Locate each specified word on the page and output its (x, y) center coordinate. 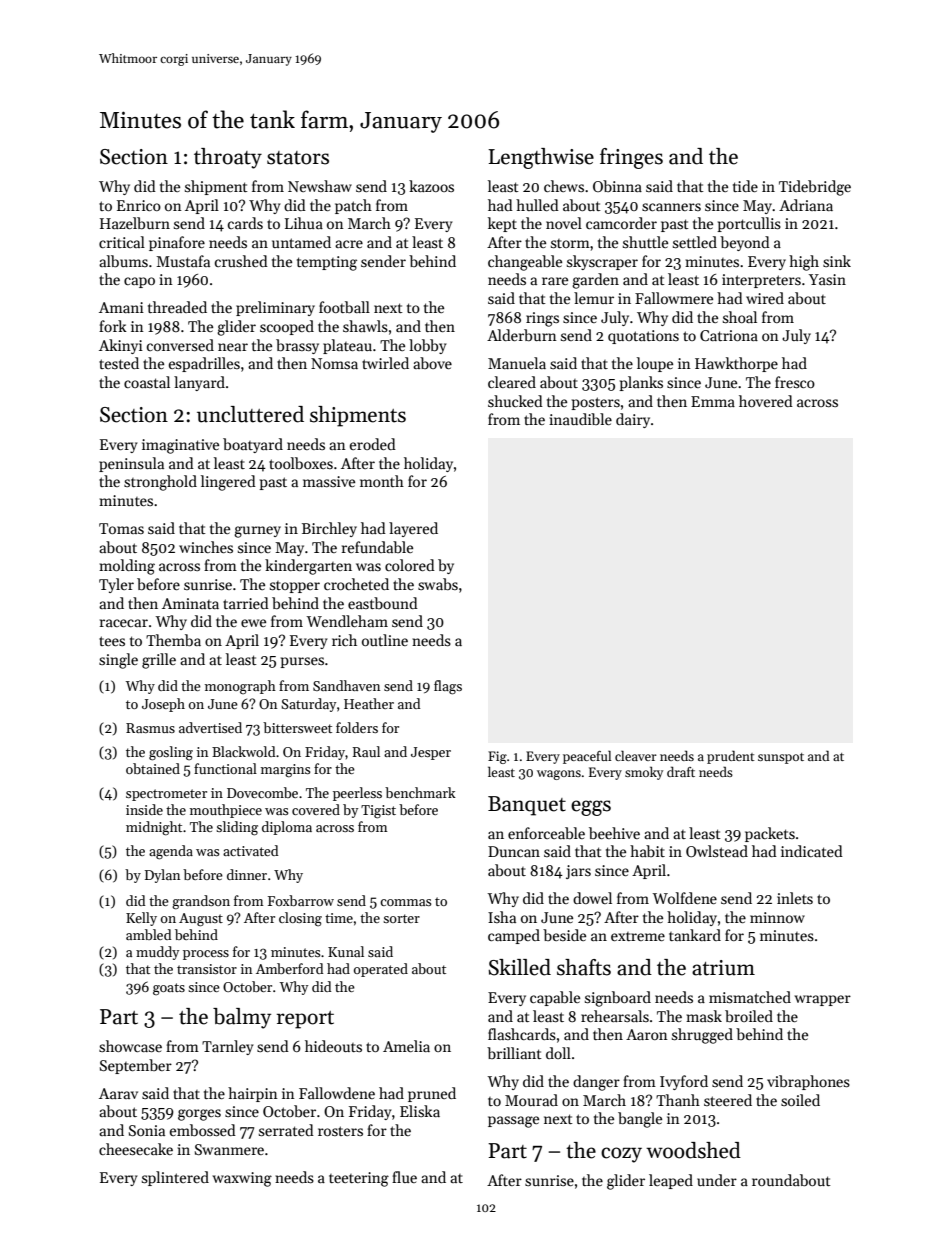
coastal (147, 382)
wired (765, 298)
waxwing (242, 1179)
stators (298, 158)
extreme (638, 936)
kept (502, 224)
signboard (618, 999)
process (206, 955)
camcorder (621, 223)
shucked (515, 401)
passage (513, 1122)
